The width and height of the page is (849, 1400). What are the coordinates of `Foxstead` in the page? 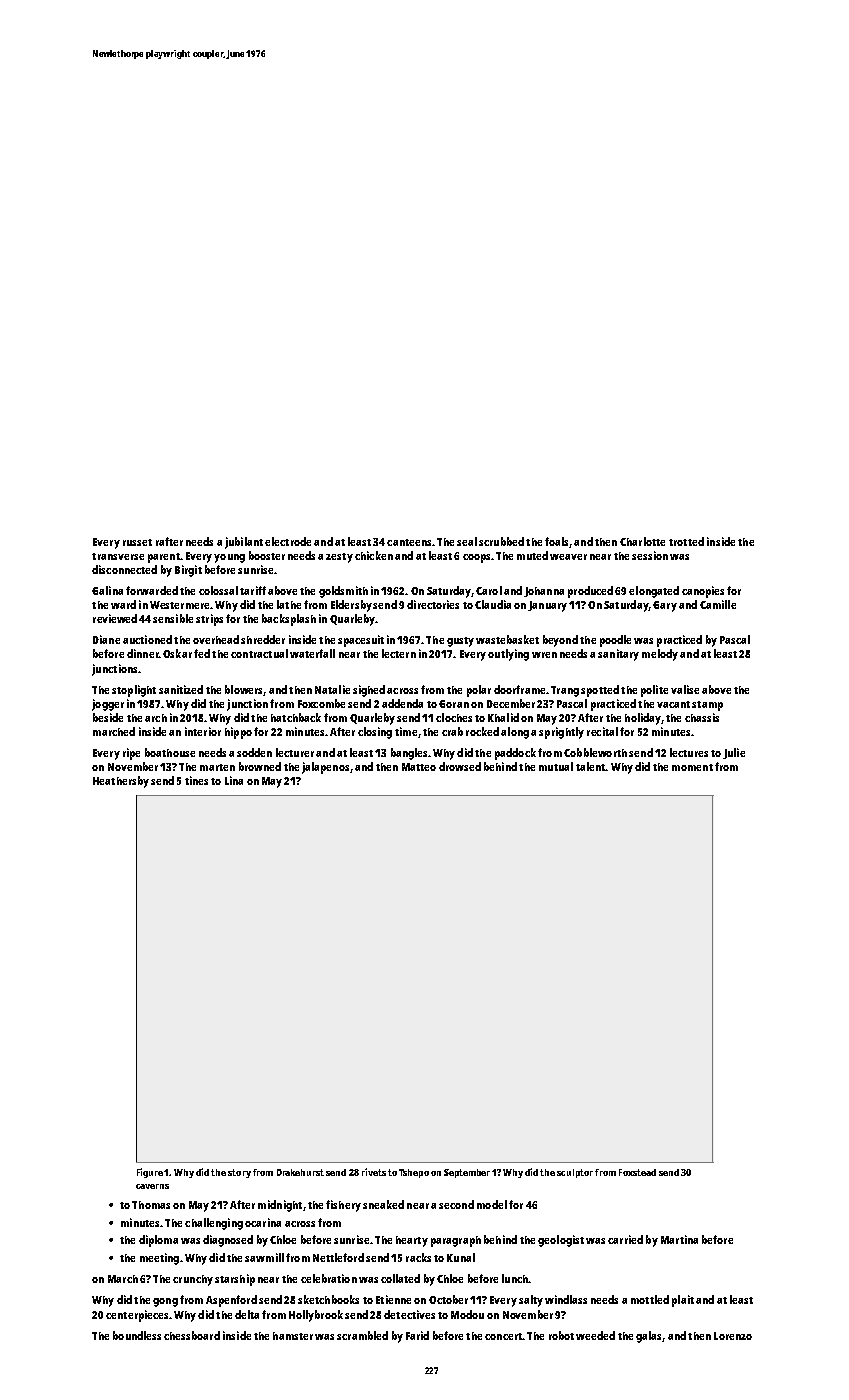 It's located at (637, 1172).
